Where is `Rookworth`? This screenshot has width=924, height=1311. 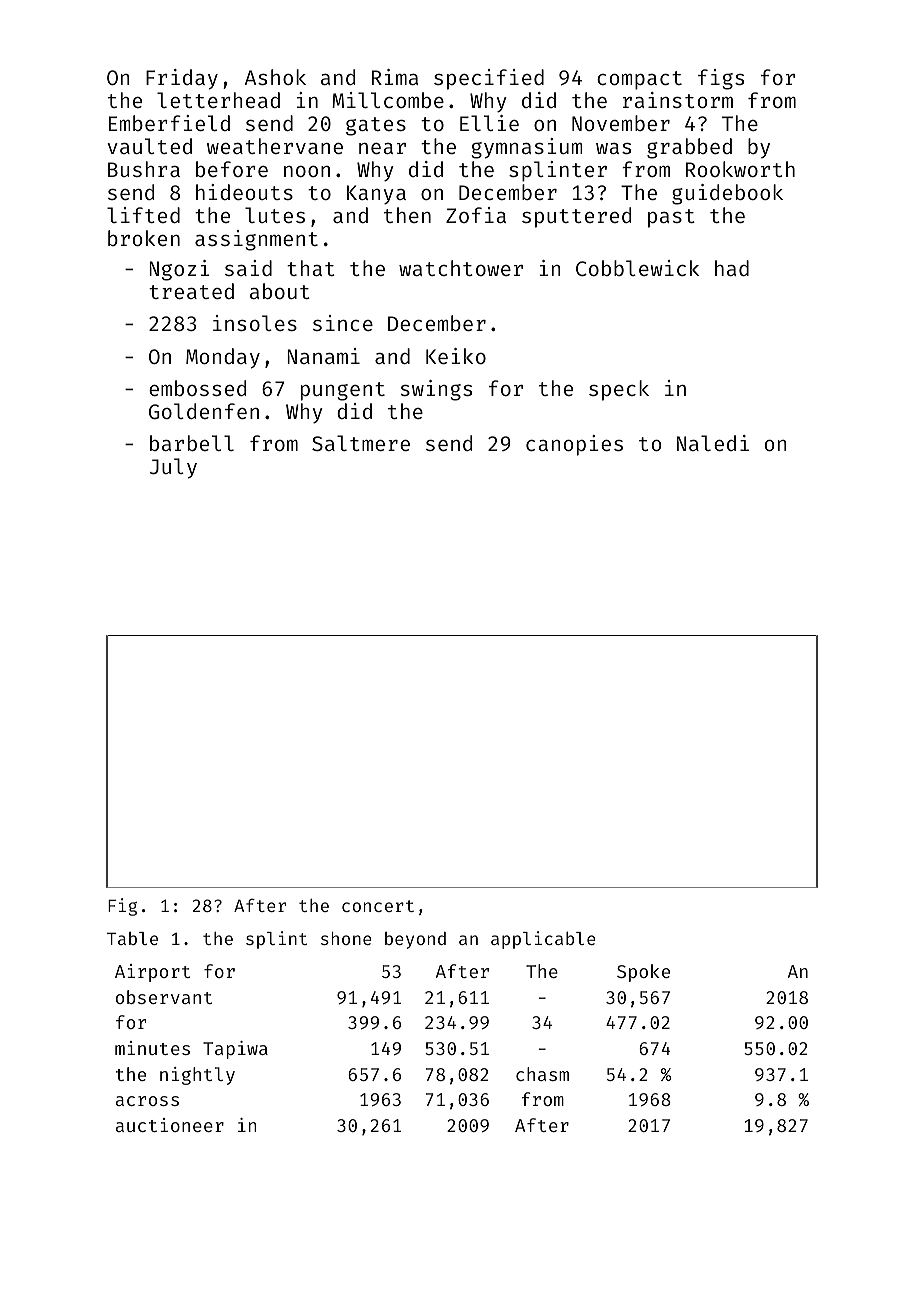 Rookworth is located at coordinates (740, 169).
